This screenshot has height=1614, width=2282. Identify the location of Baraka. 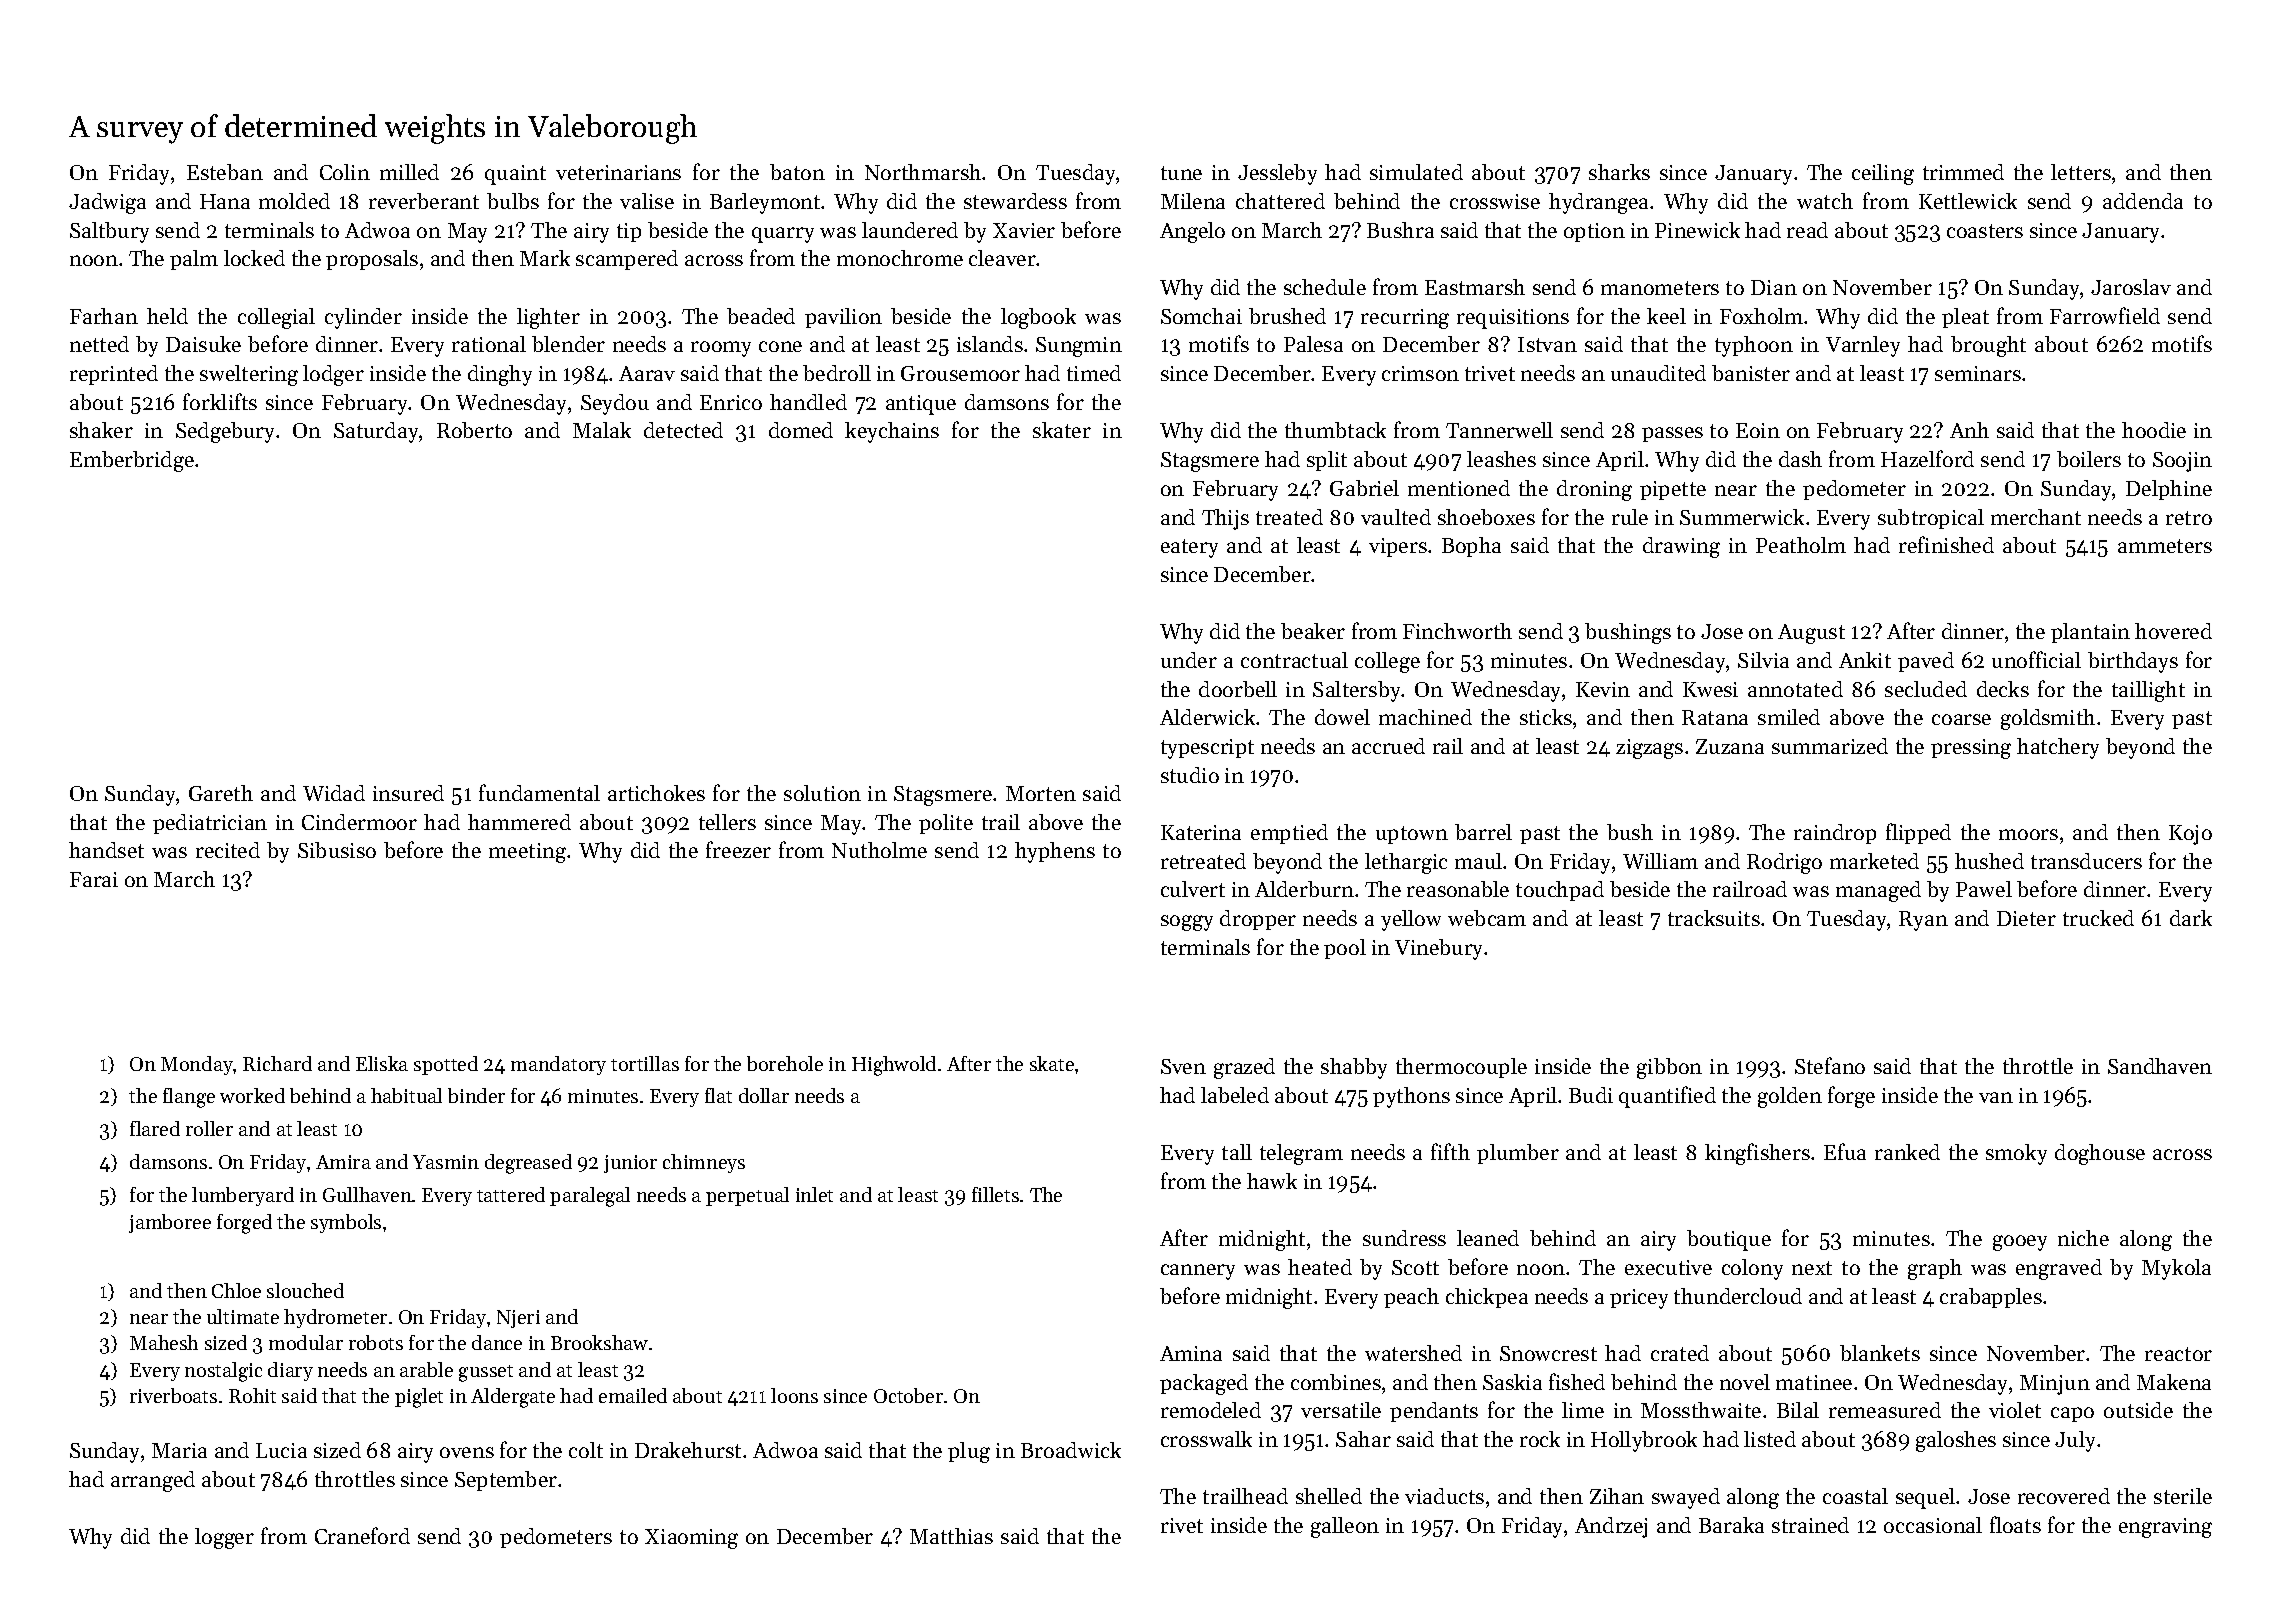
(1731, 1525).
